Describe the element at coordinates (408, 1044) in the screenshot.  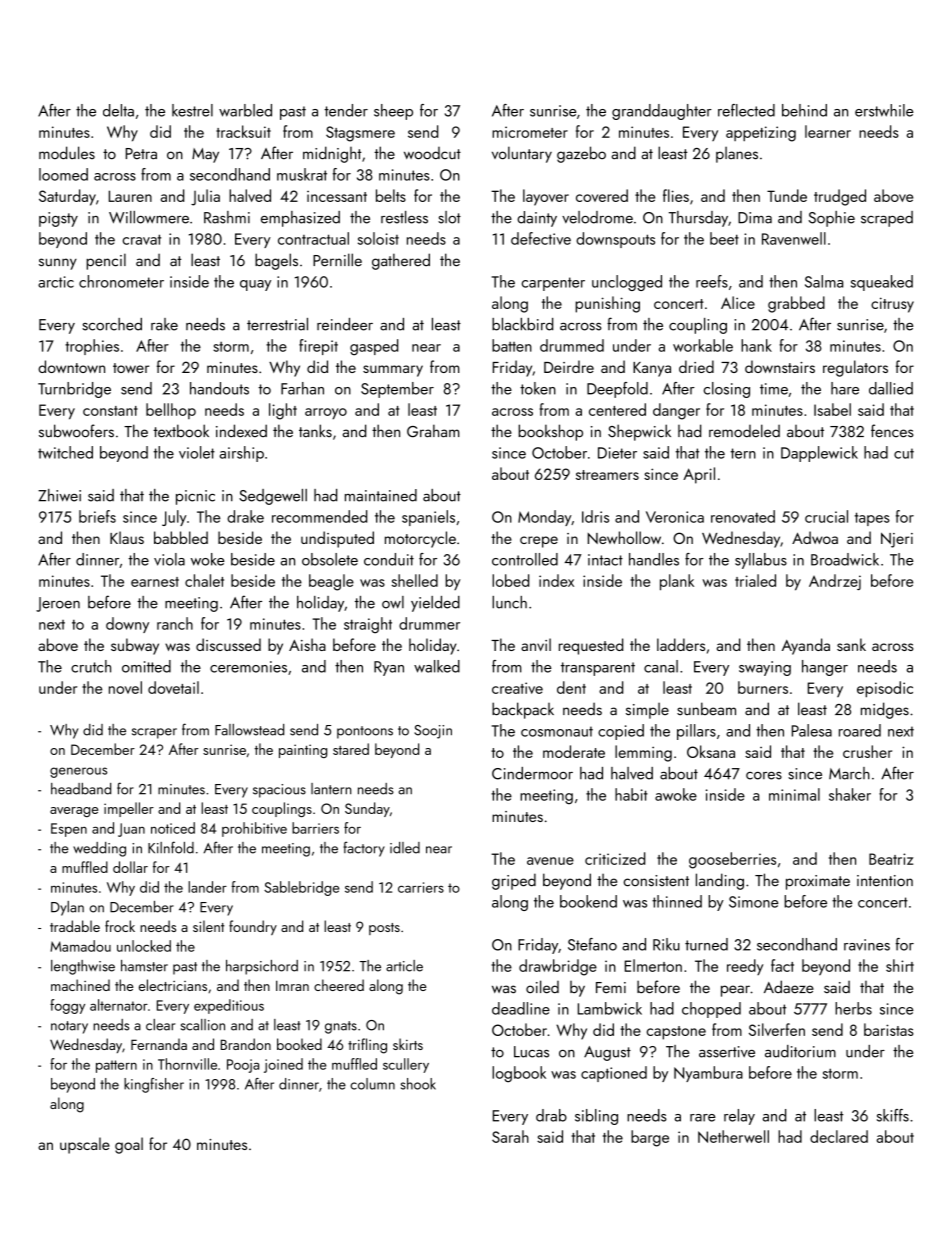
I see `skirts` at that location.
